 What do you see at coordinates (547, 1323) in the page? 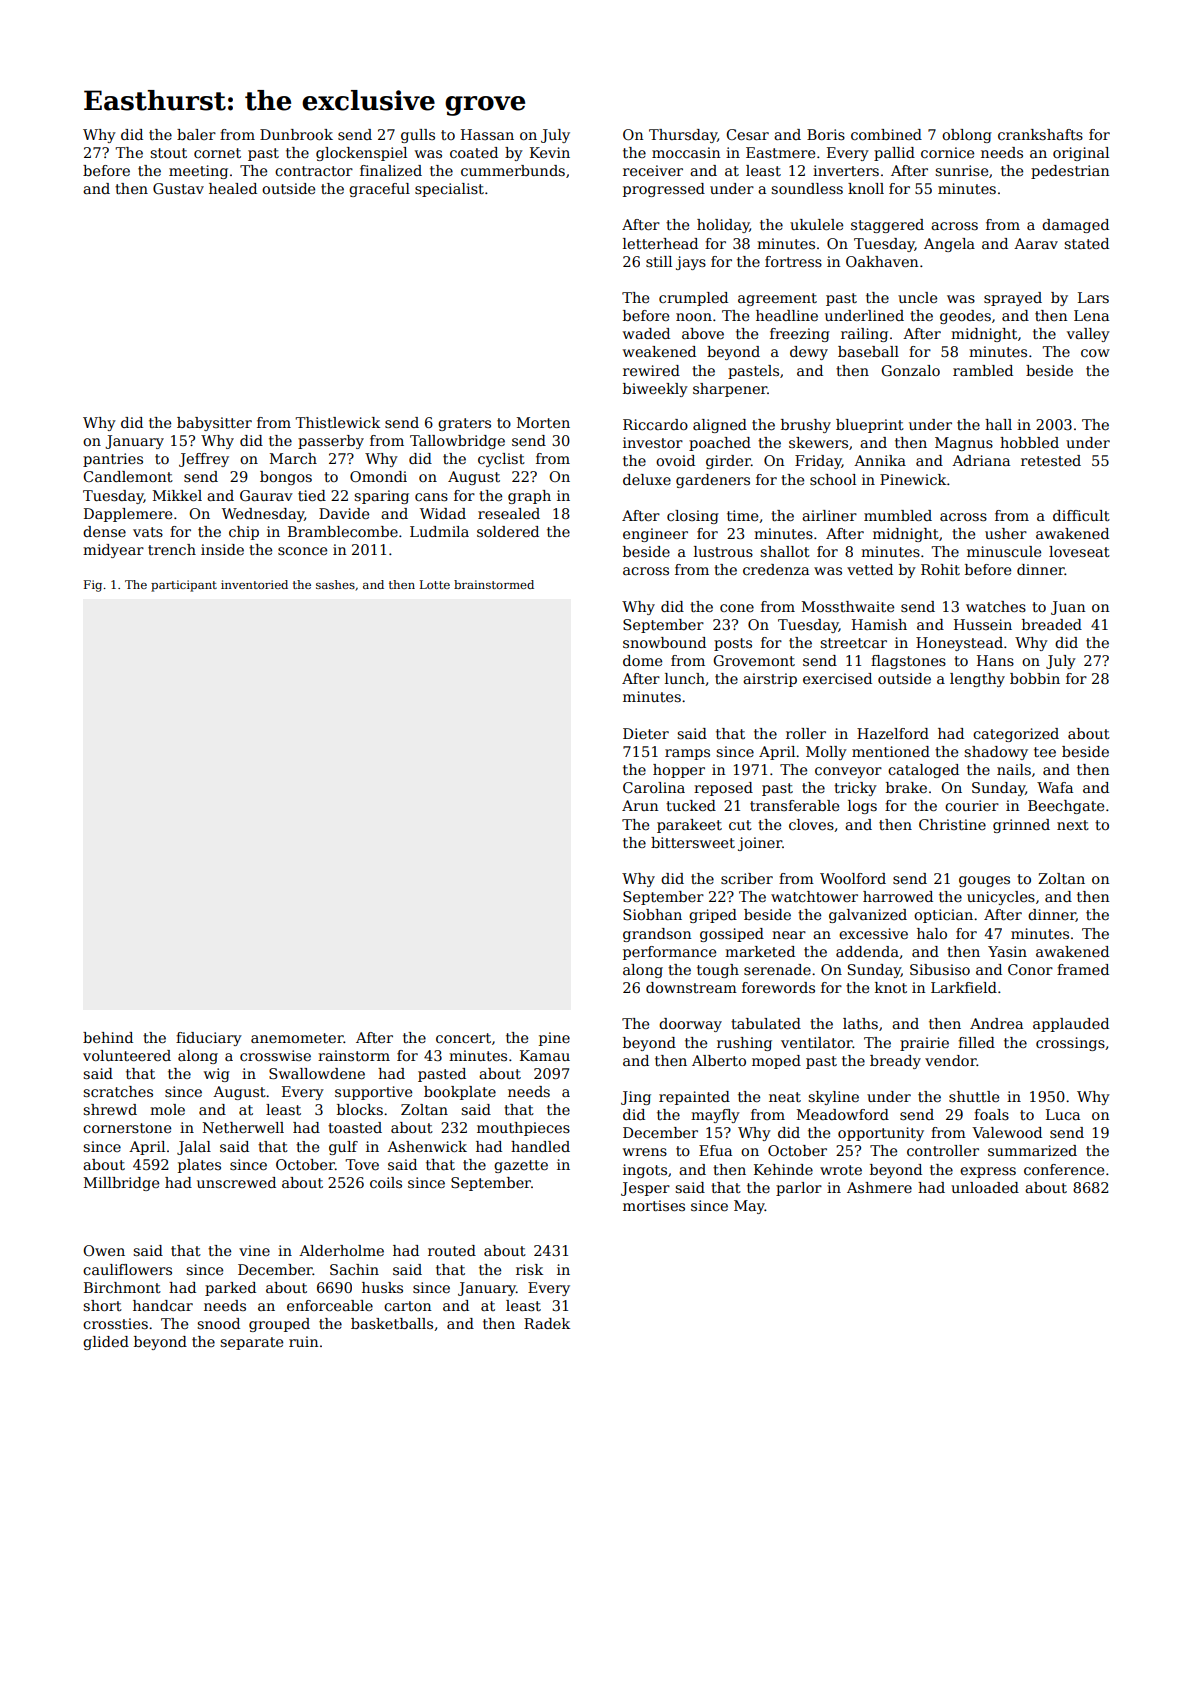
I see `Radek` at bounding box center [547, 1323].
